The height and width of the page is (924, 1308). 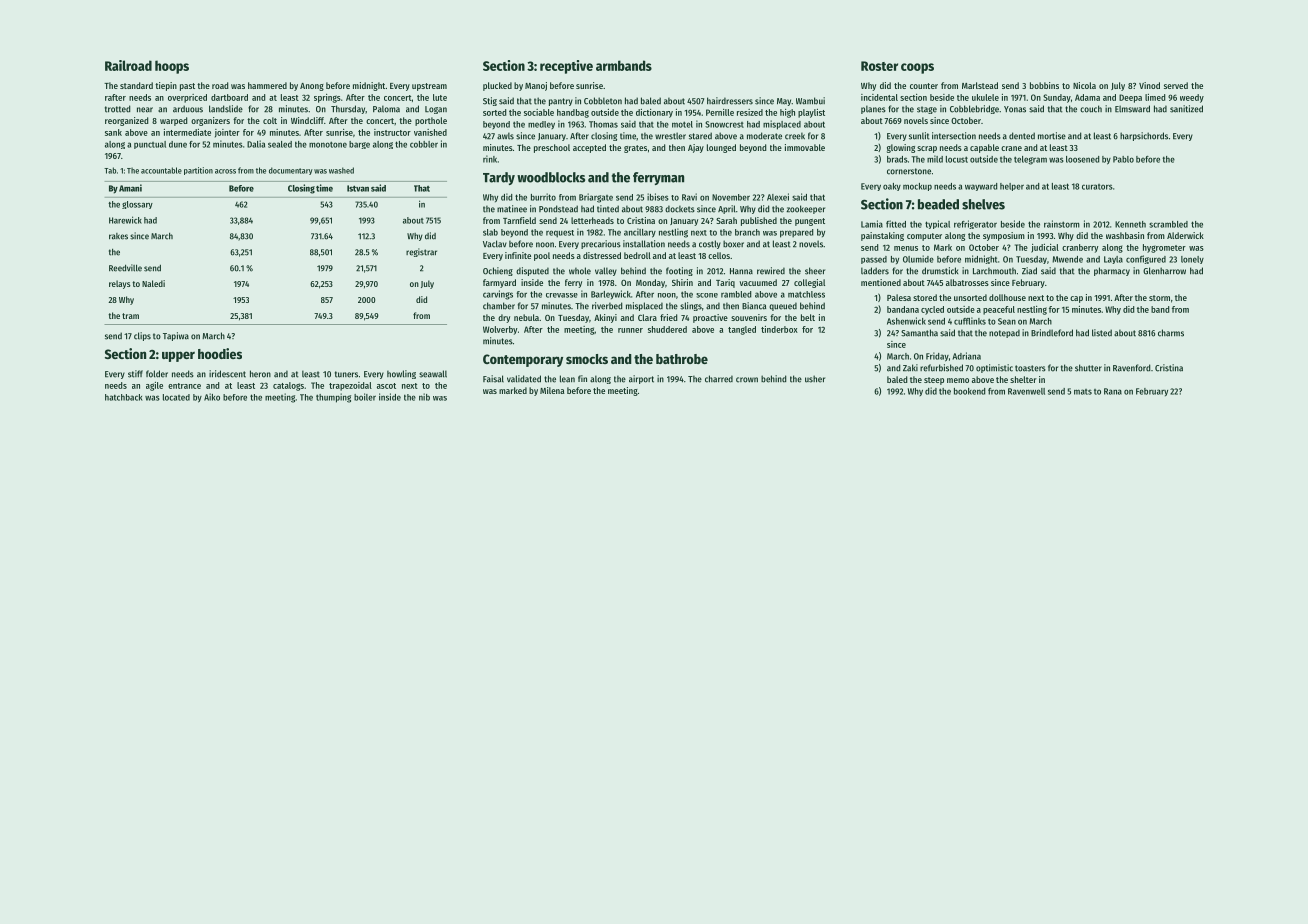 I want to click on registrar, so click(x=421, y=252).
